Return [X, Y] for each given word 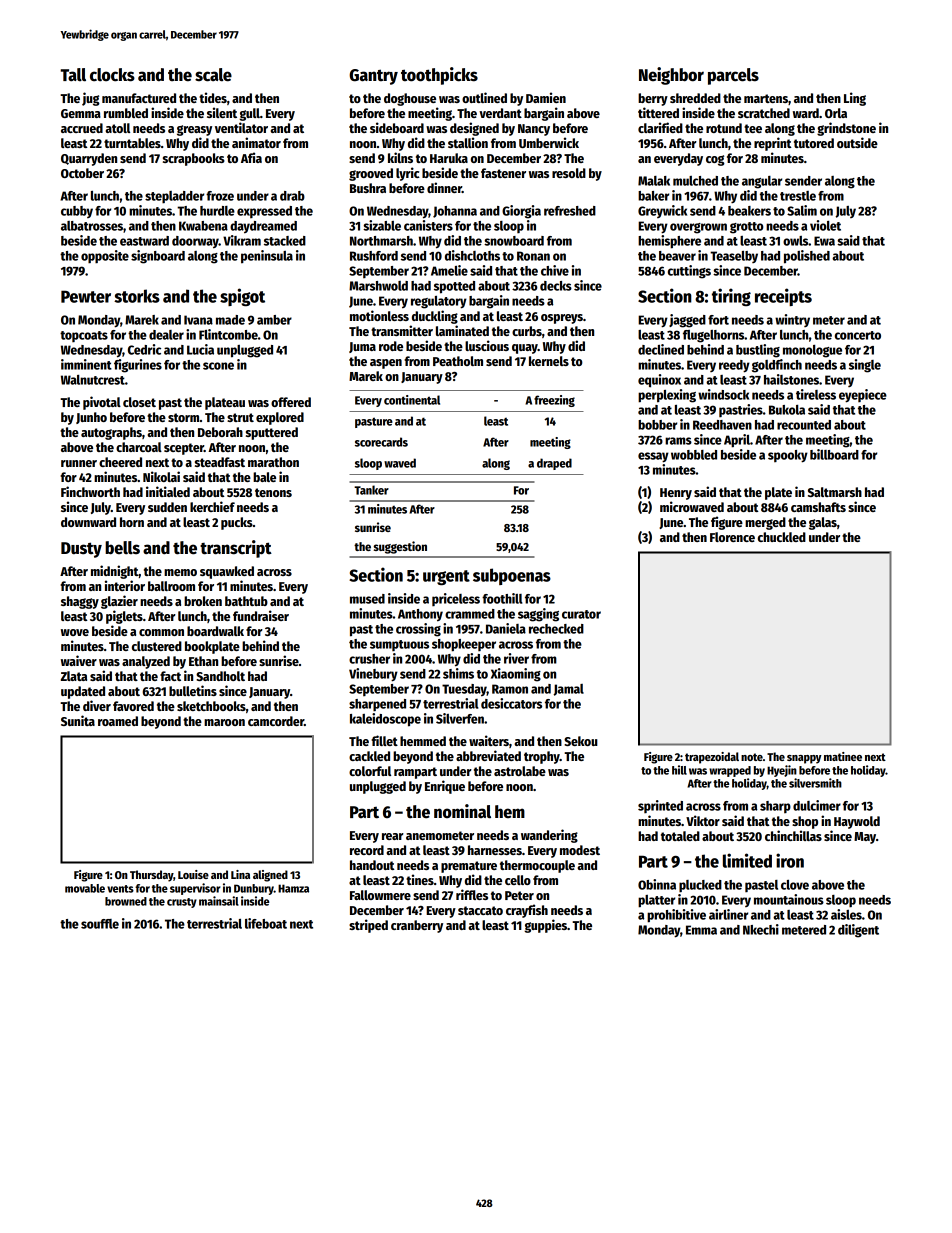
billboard [834, 454]
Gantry [373, 77]
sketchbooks [211, 706]
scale [213, 75]
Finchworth [90, 491]
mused [367, 599]
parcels [733, 76]
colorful [370, 771]
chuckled [782, 537]
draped [554, 464]
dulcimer [817, 805]
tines [420, 879]
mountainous [789, 899]
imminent [86, 364]
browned [126, 901]
